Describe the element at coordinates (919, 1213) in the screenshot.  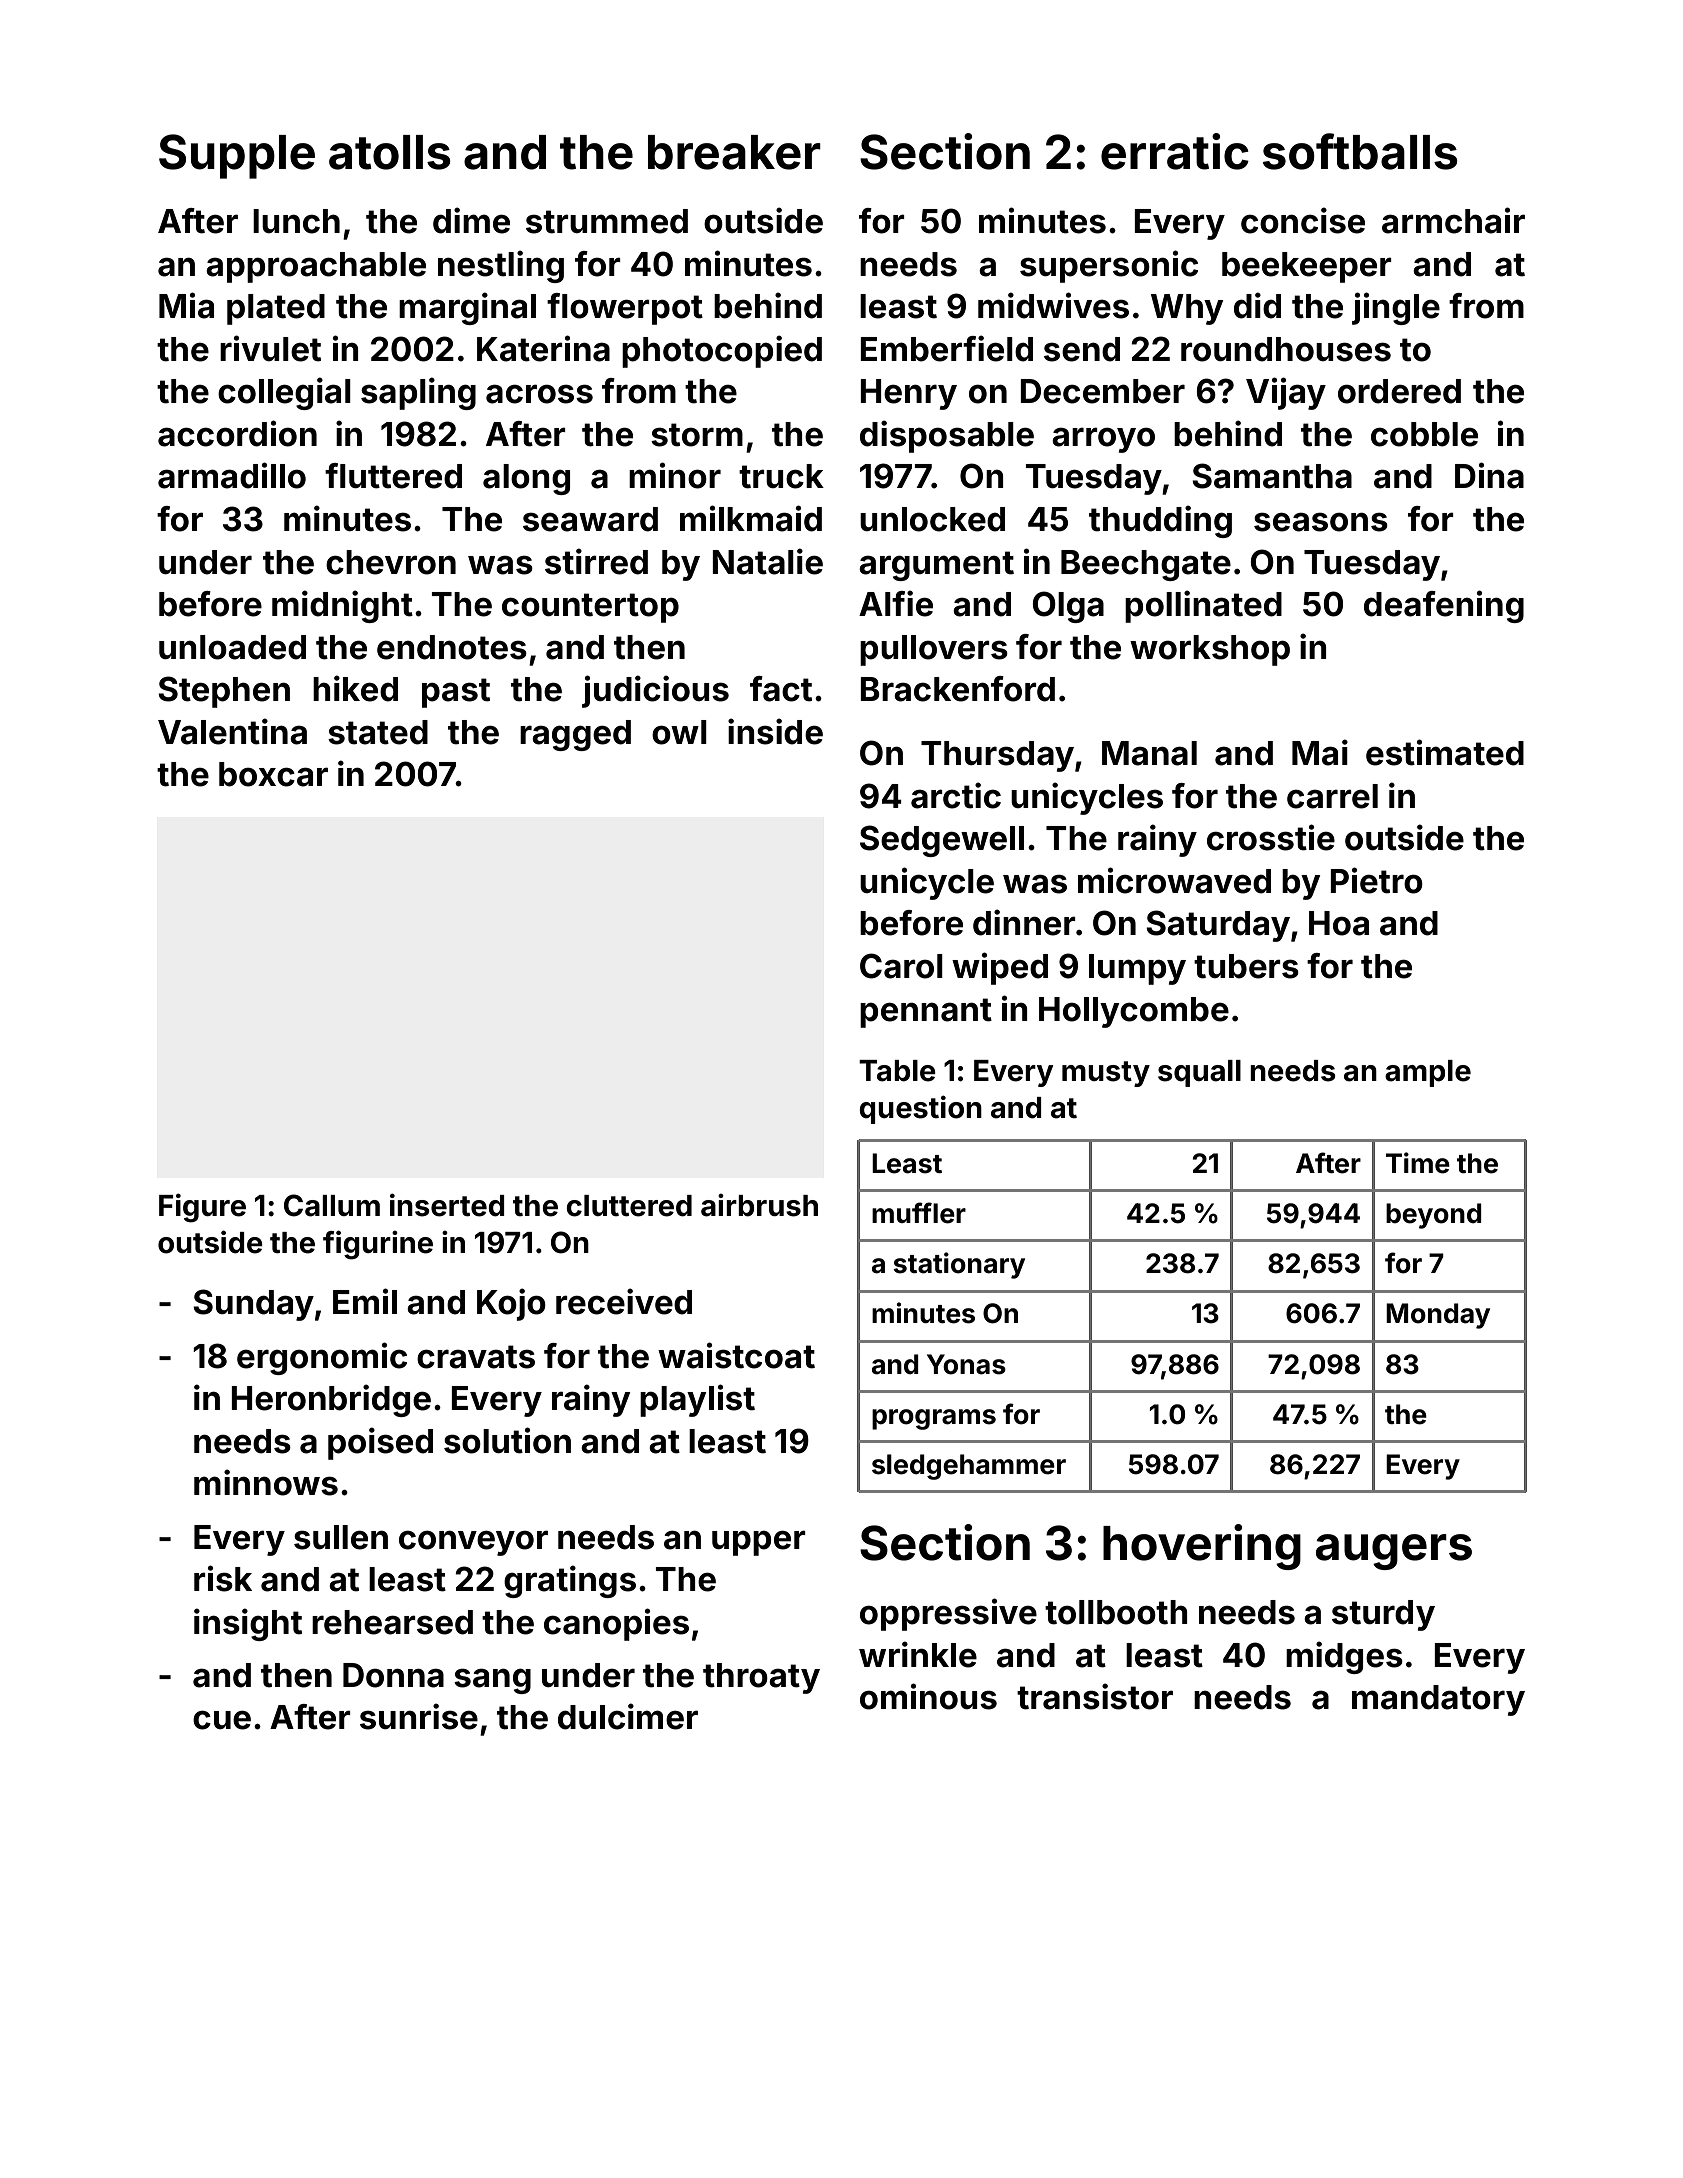
I see `muffler` at that location.
